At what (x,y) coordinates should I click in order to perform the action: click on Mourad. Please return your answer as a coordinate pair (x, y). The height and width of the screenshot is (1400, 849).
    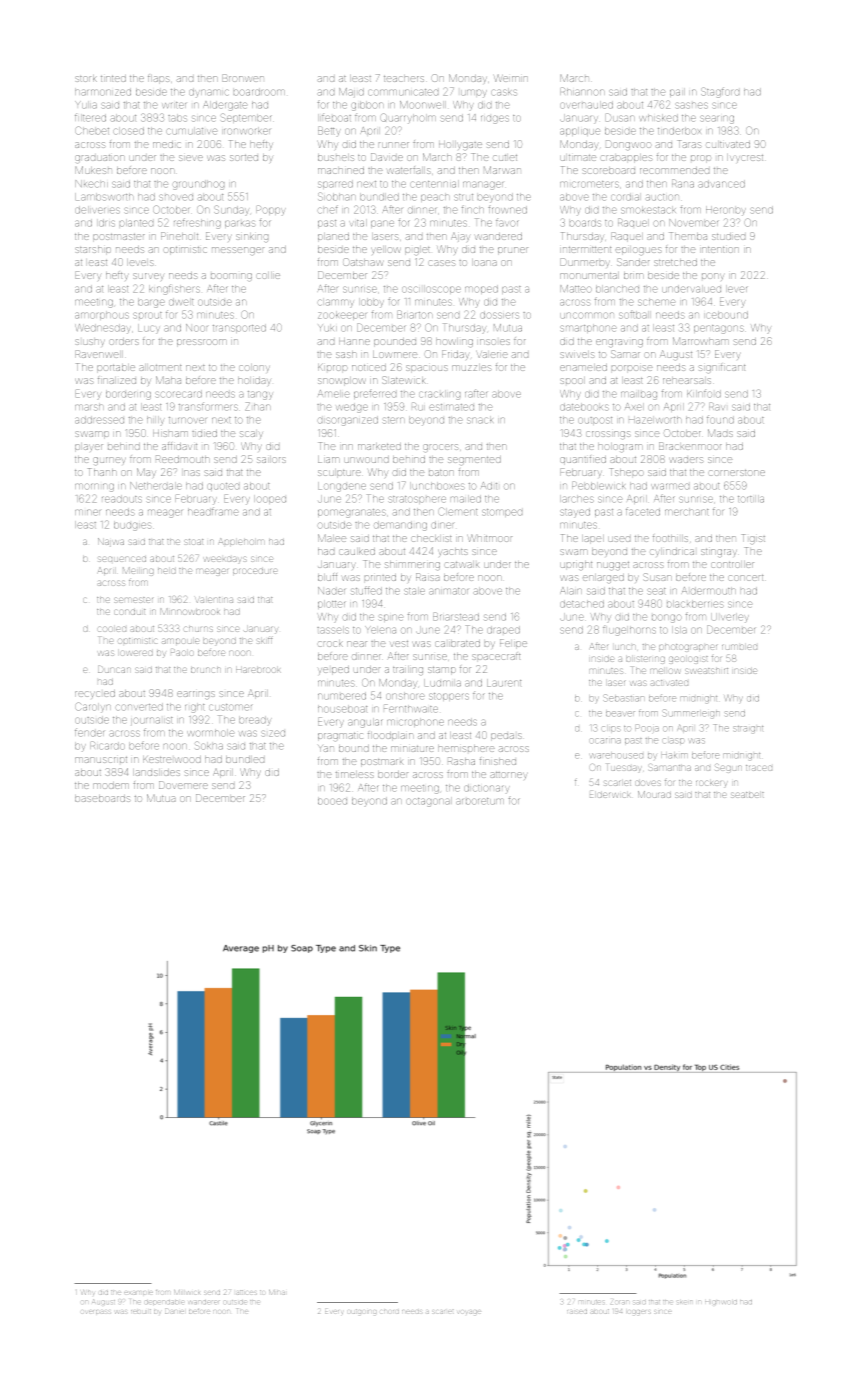
    Looking at the image, I should click on (654, 794).
